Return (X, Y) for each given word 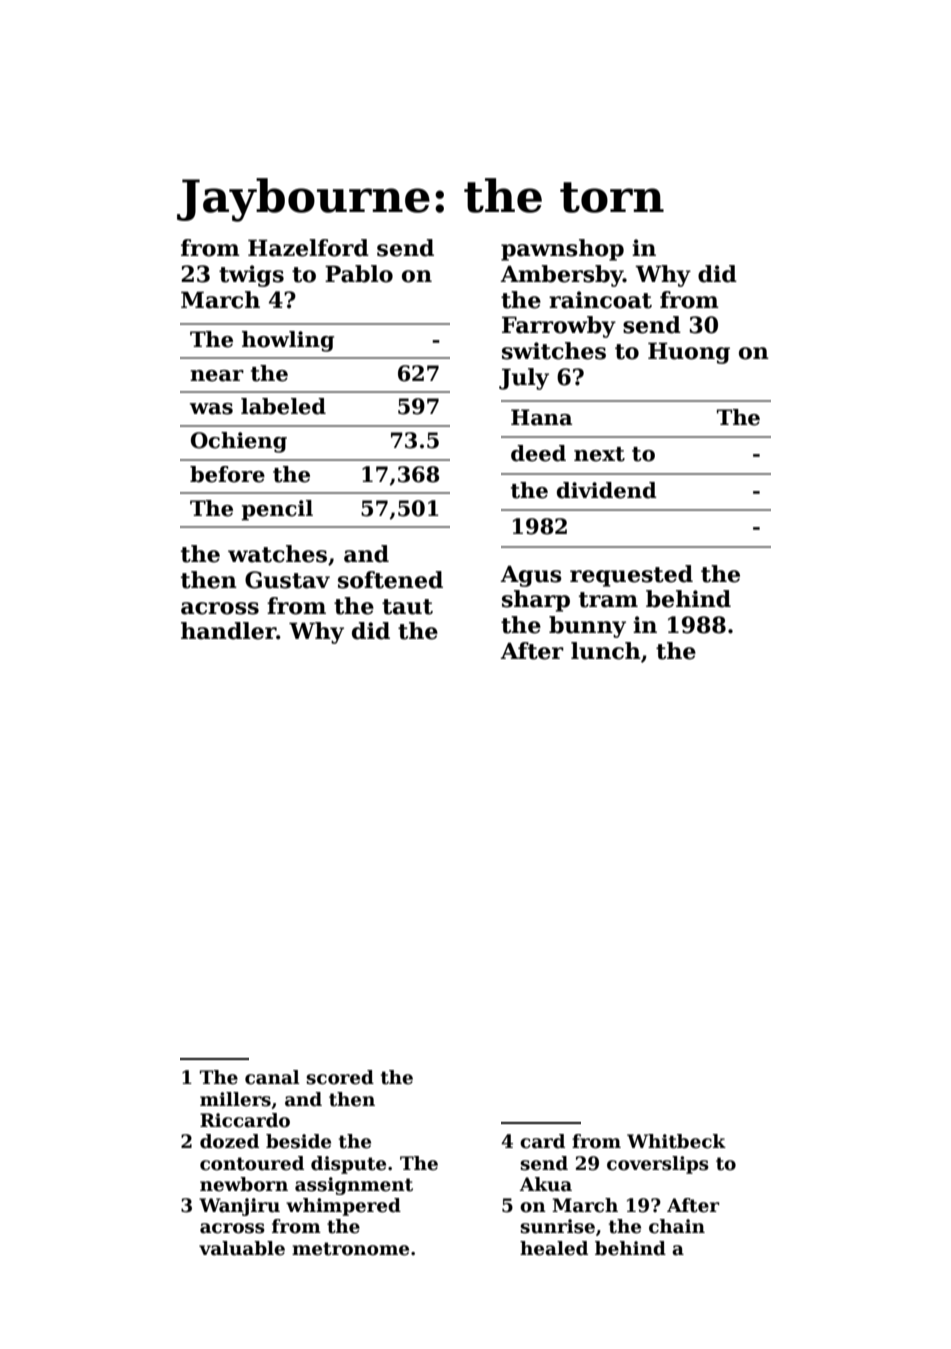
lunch (606, 651)
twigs (251, 276)
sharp (536, 601)
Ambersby (561, 276)
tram (608, 600)
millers (235, 1099)
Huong (689, 353)
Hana (541, 417)
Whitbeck (676, 1141)
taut (407, 607)
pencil (277, 510)
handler (229, 631)
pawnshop (562, 250)
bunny (587, 627)
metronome (350, 1249)
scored (340, 1077)
